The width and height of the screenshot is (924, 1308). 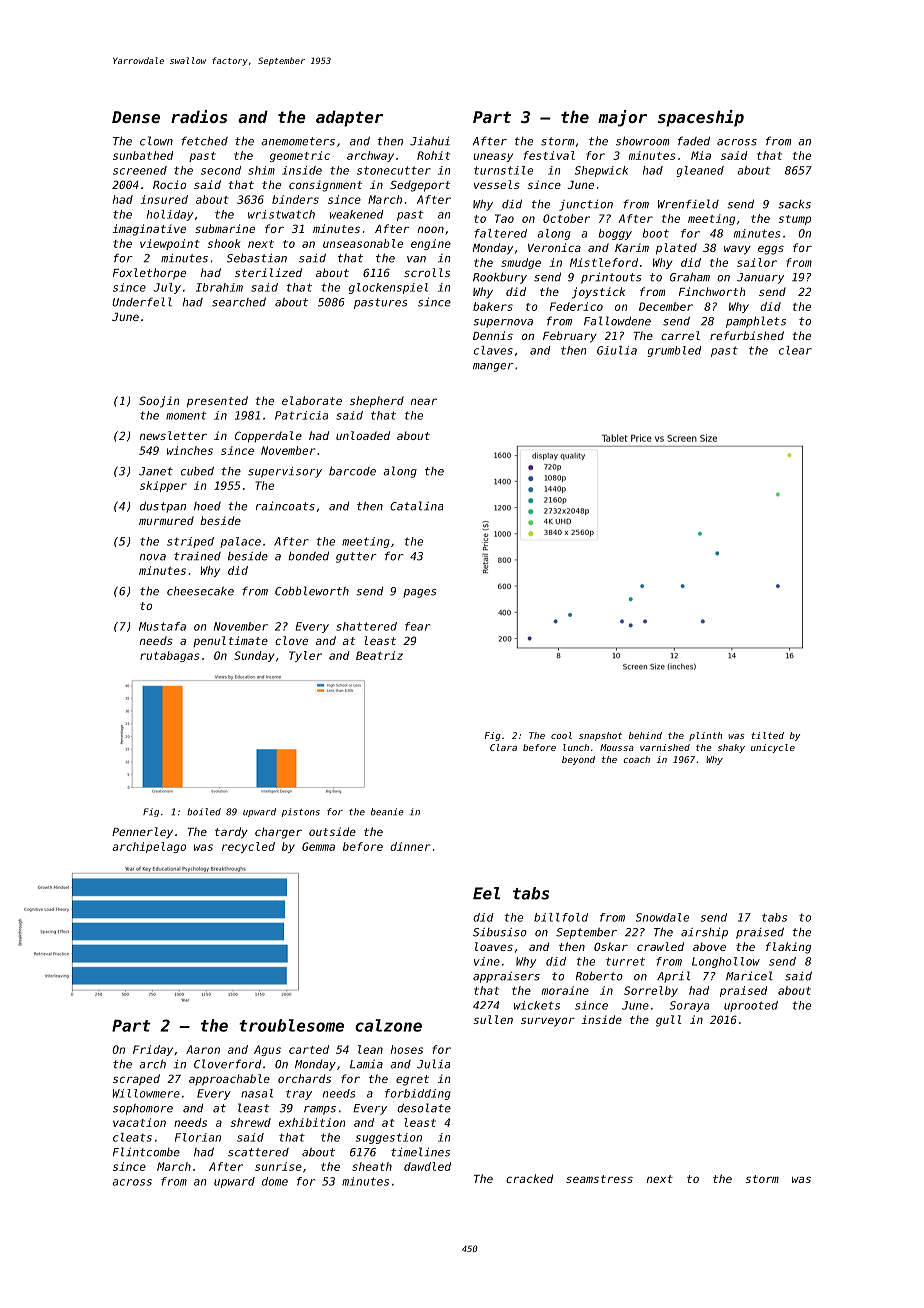 What do you see at coordinates (795, 350) in the screenshot?
I see `clear` at bounding box center [795, 350].
